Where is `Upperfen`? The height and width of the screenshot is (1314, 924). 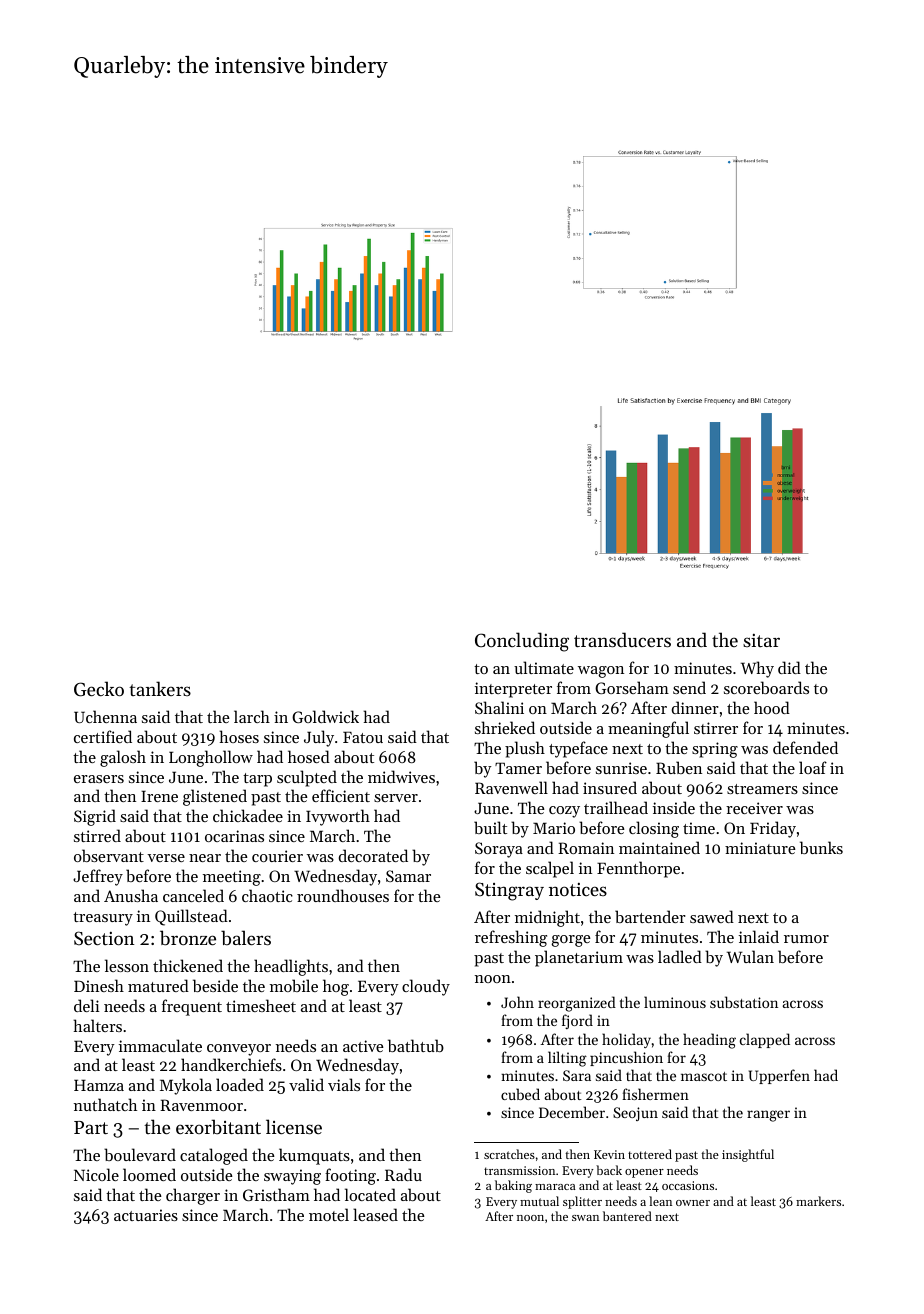 Upperfen is located at coordinates (779, 1076).
